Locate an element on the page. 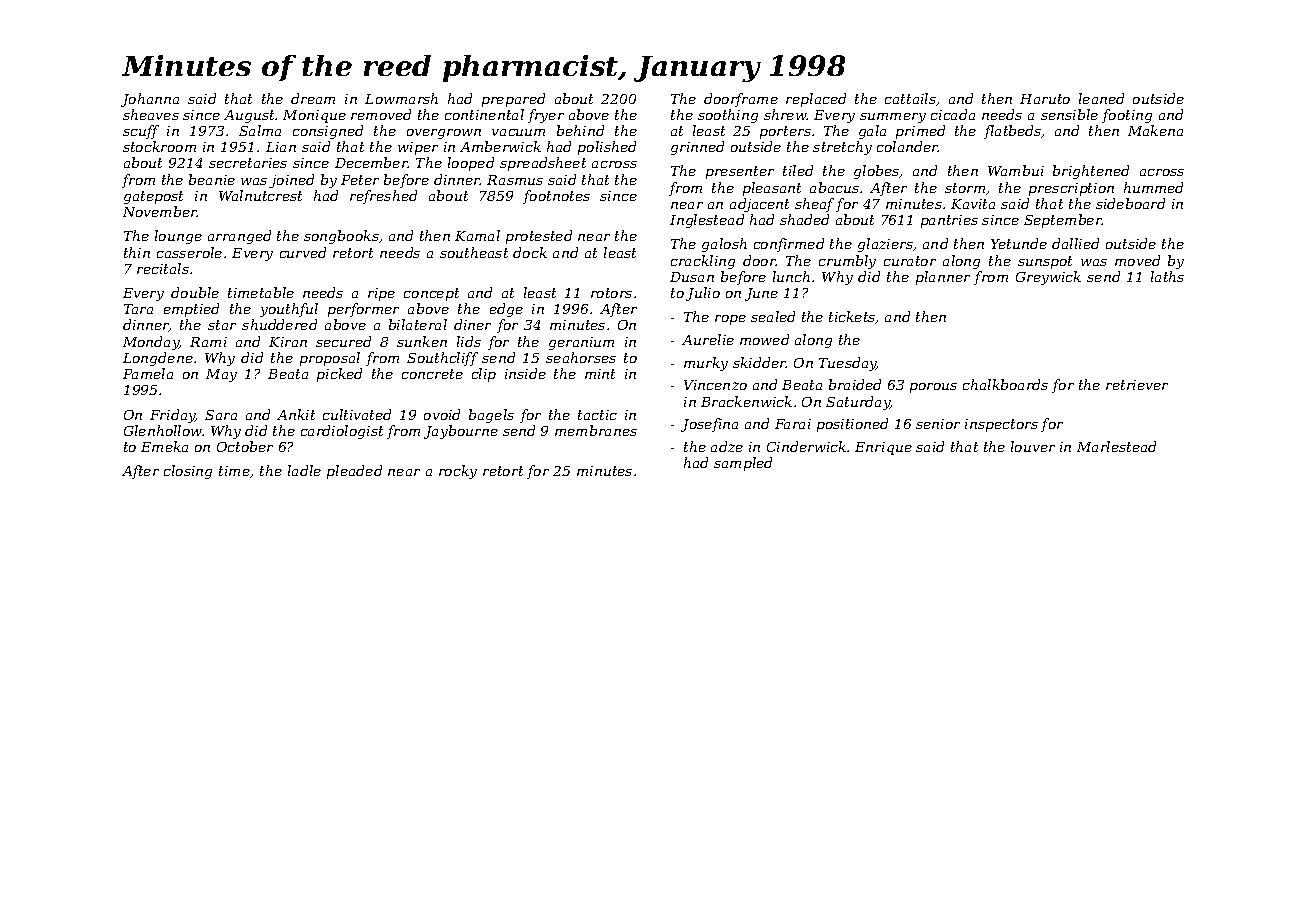  Longdene is located at coordinates (158, 359).
